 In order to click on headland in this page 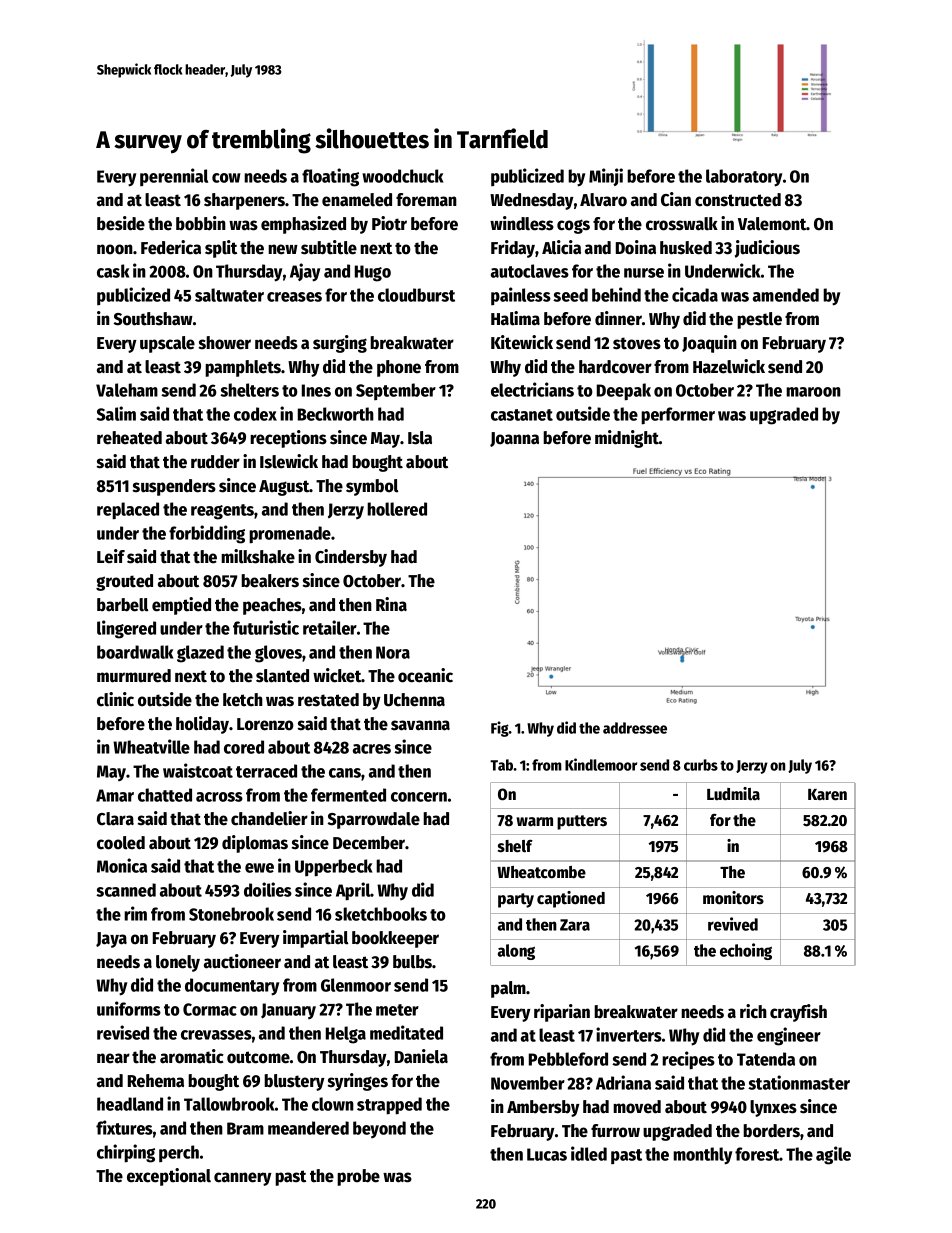, I will do `click(130, 1104)`.
